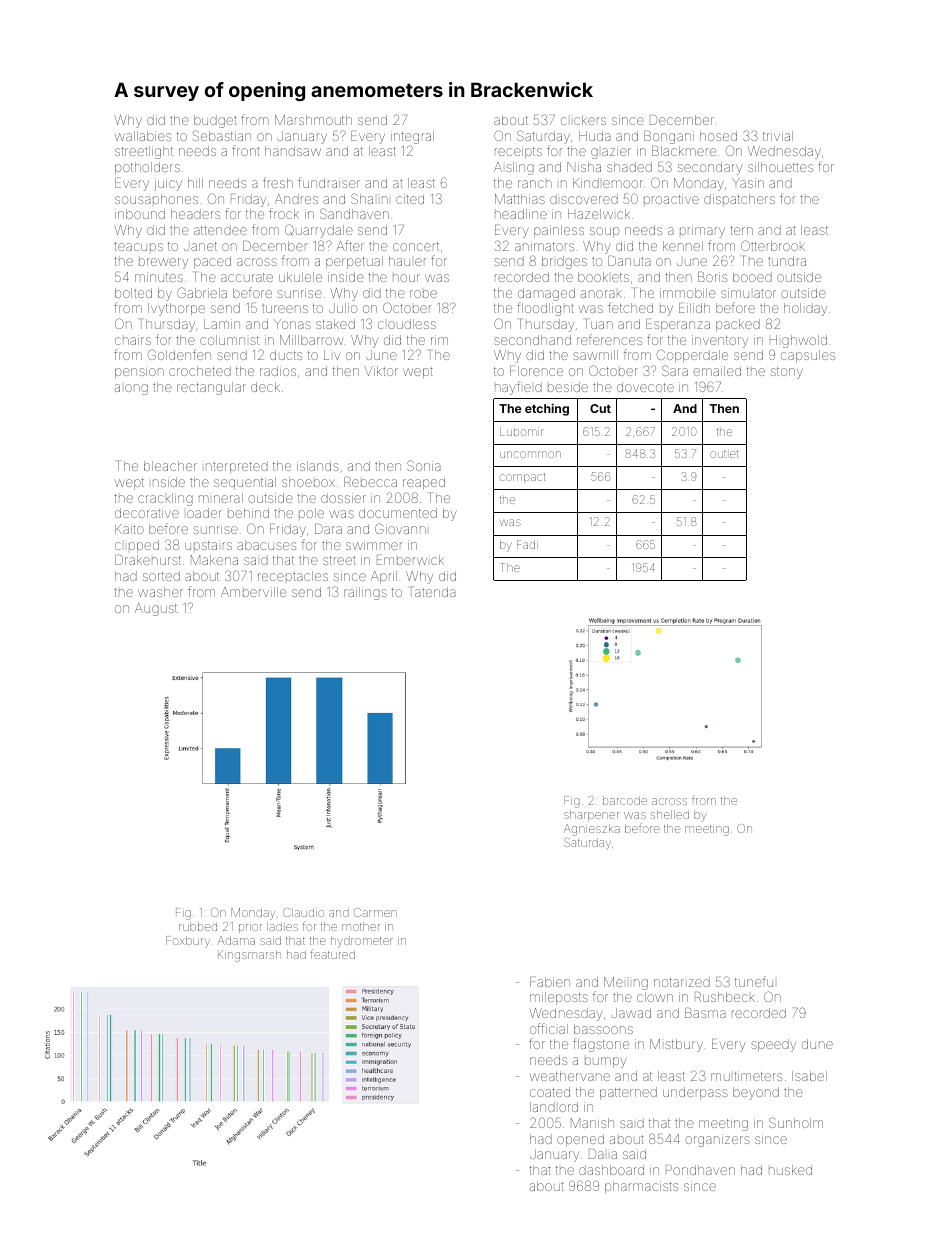 This screenshot has height=1233, width=952. Describe the element at coordinates (809, 1076) in the screenshot. I see `Isabel` at that location.
